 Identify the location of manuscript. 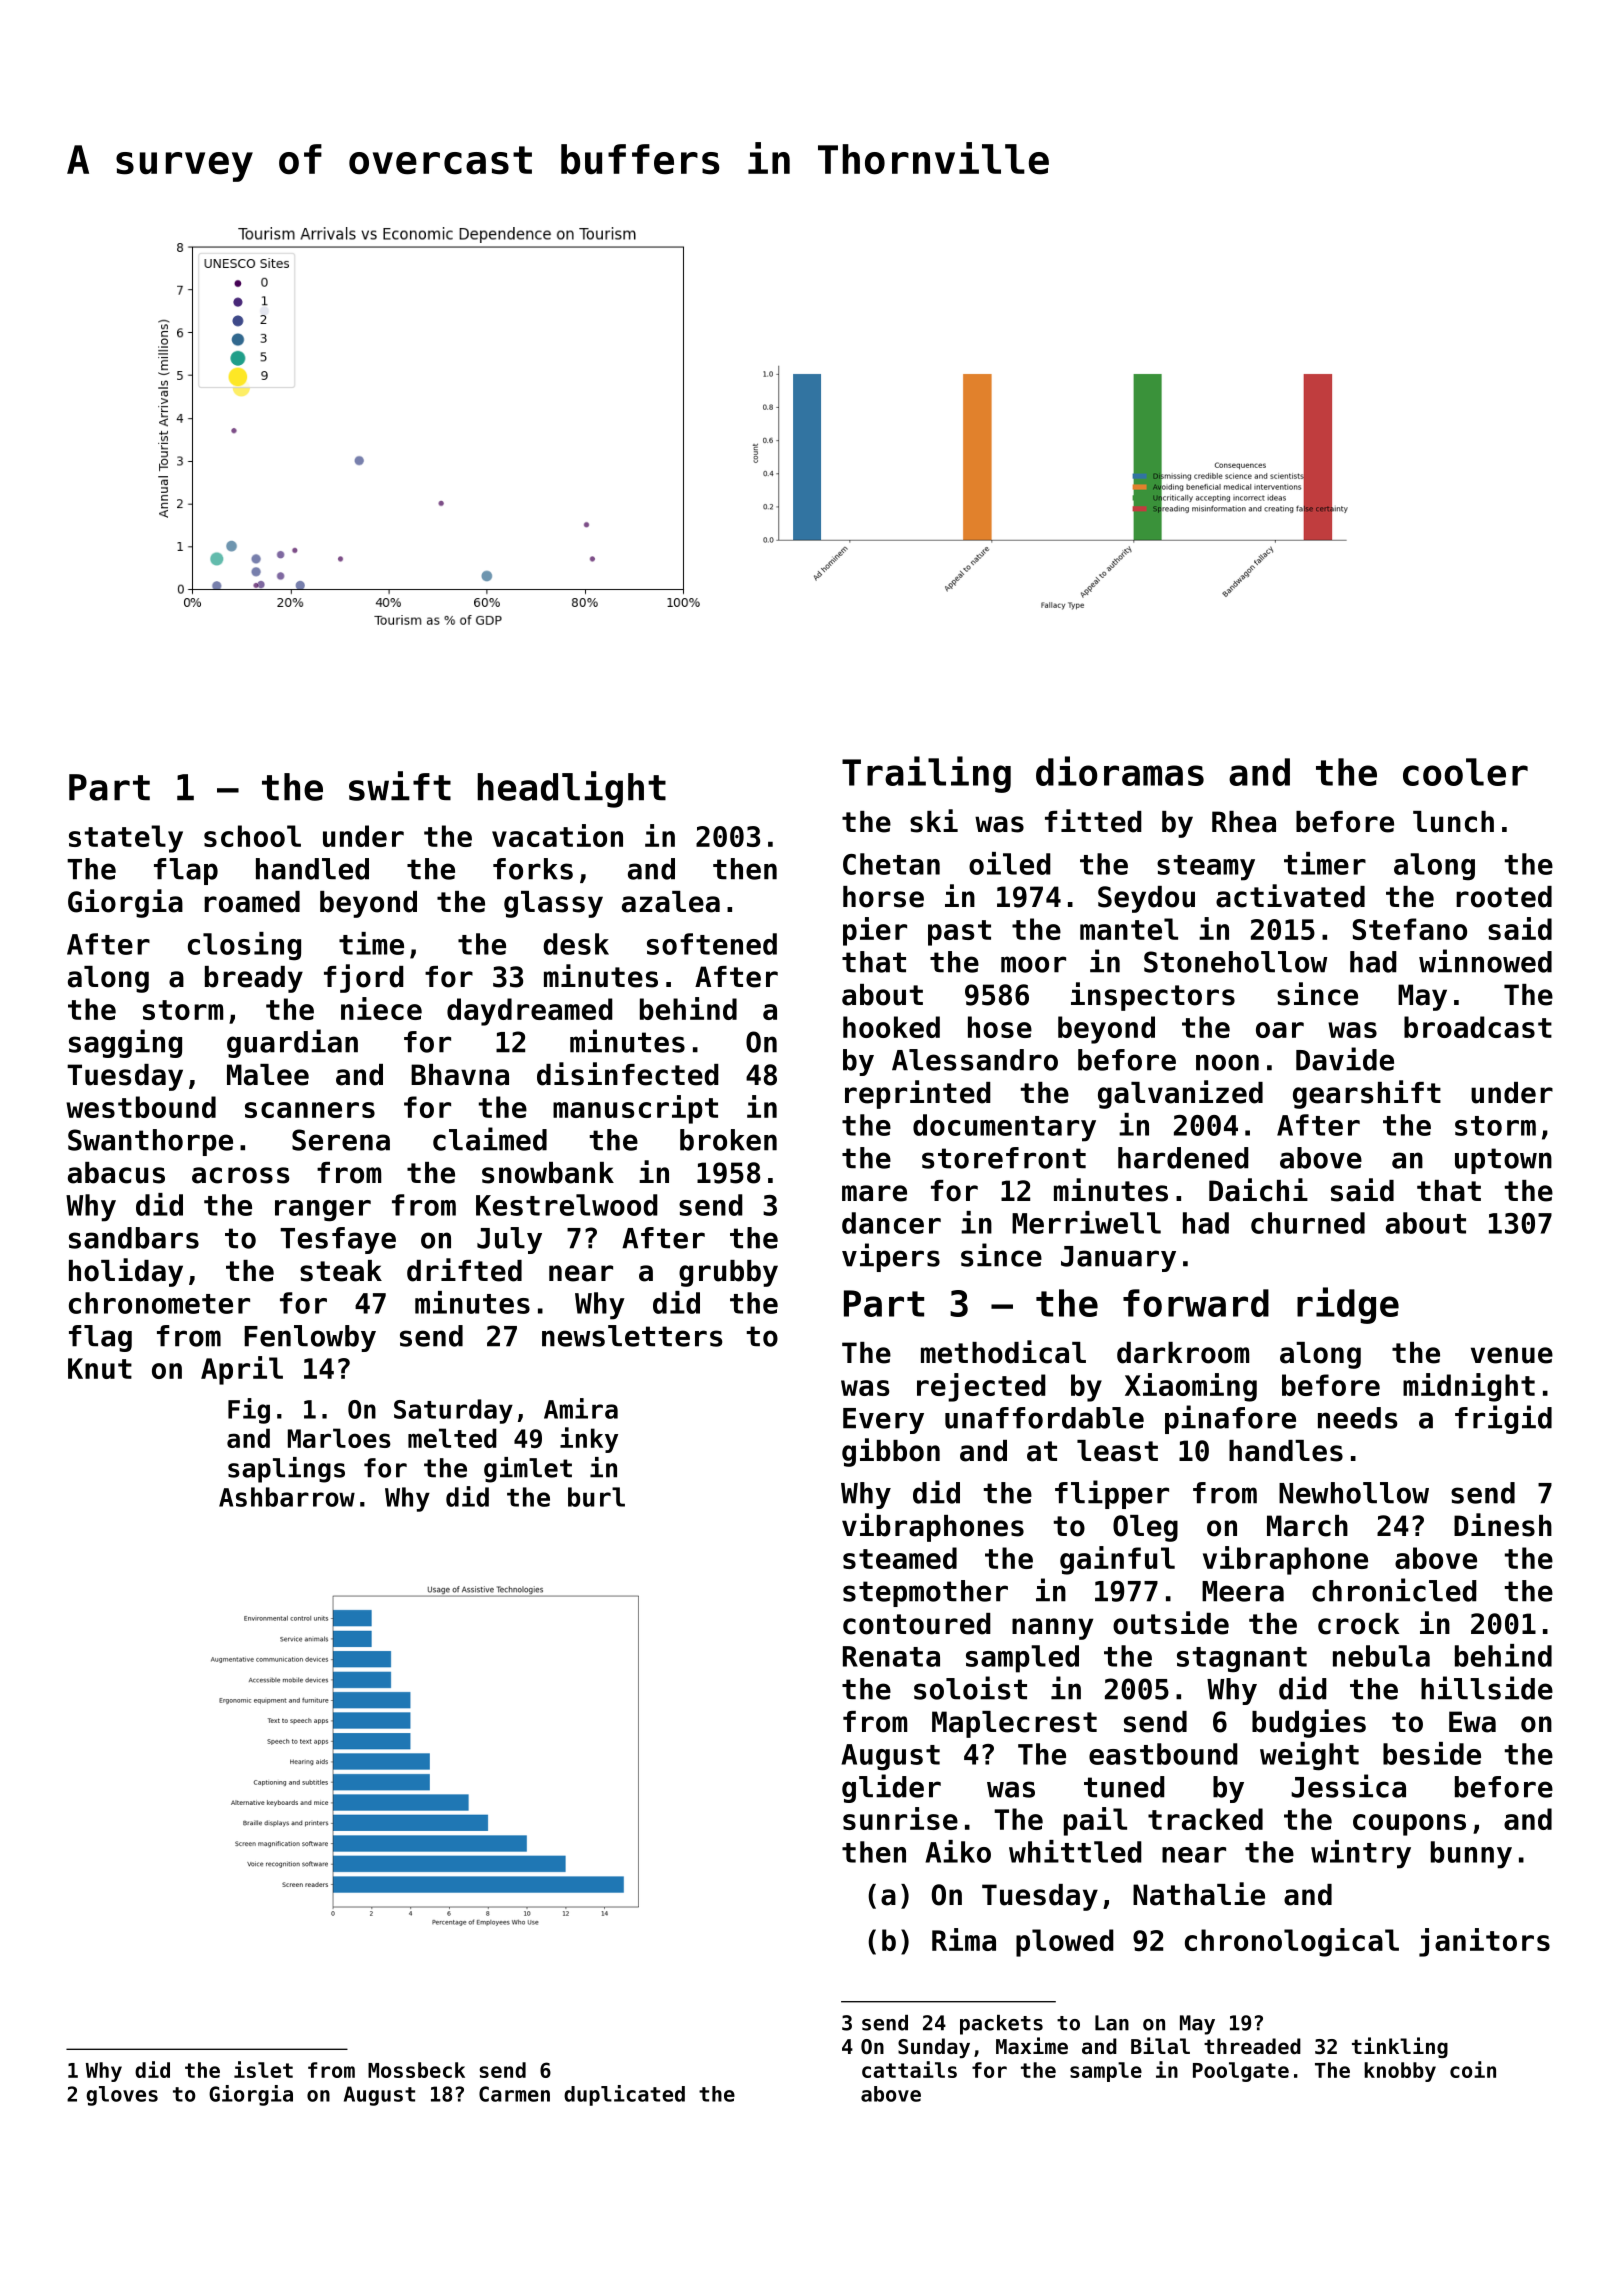
(635, 1109).
